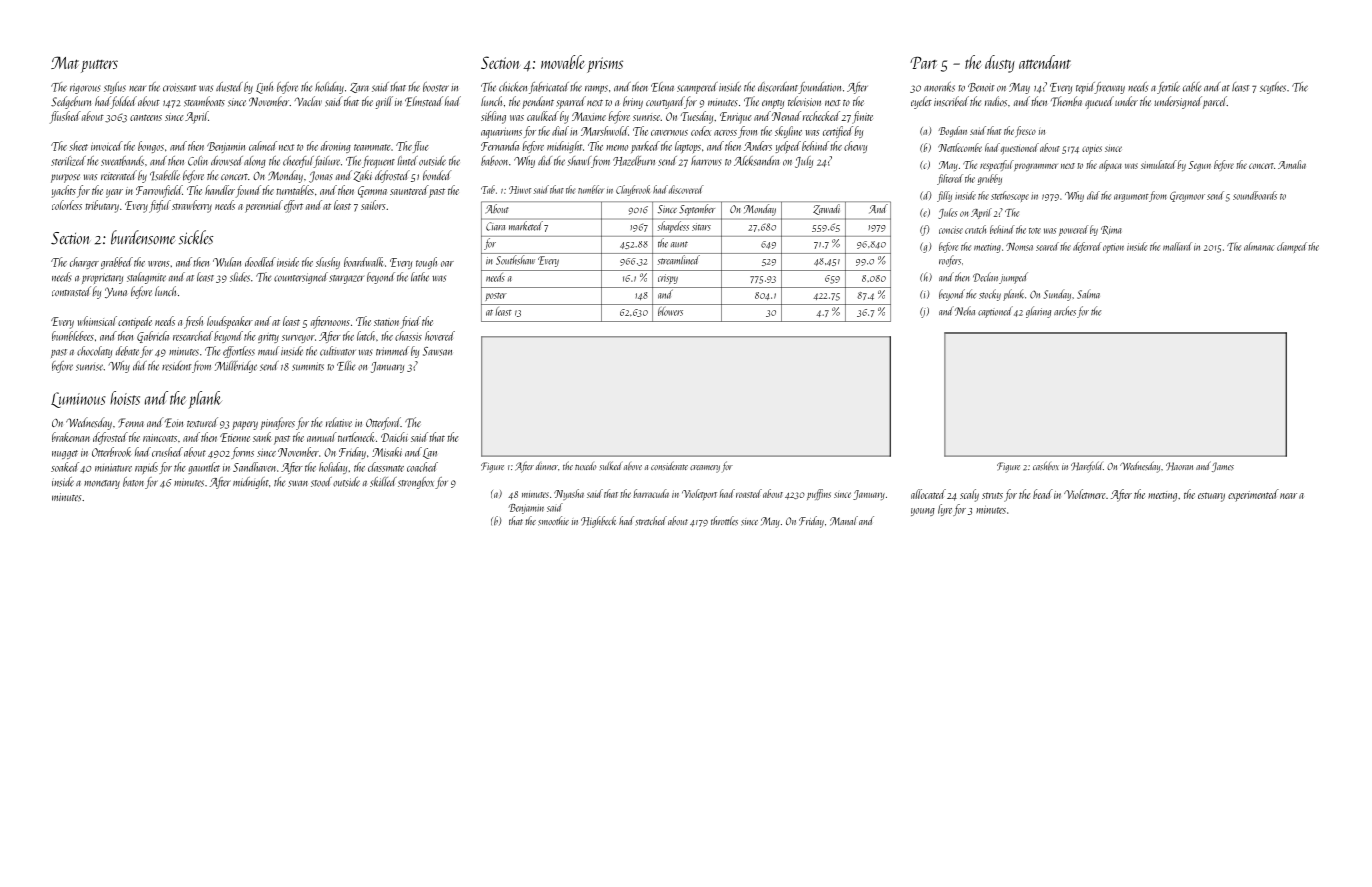 The image size is (1372, 887). What do you see at coordinates (598, 522) in the page?
I see `Highbeck` at bounding box center [598, 522].
